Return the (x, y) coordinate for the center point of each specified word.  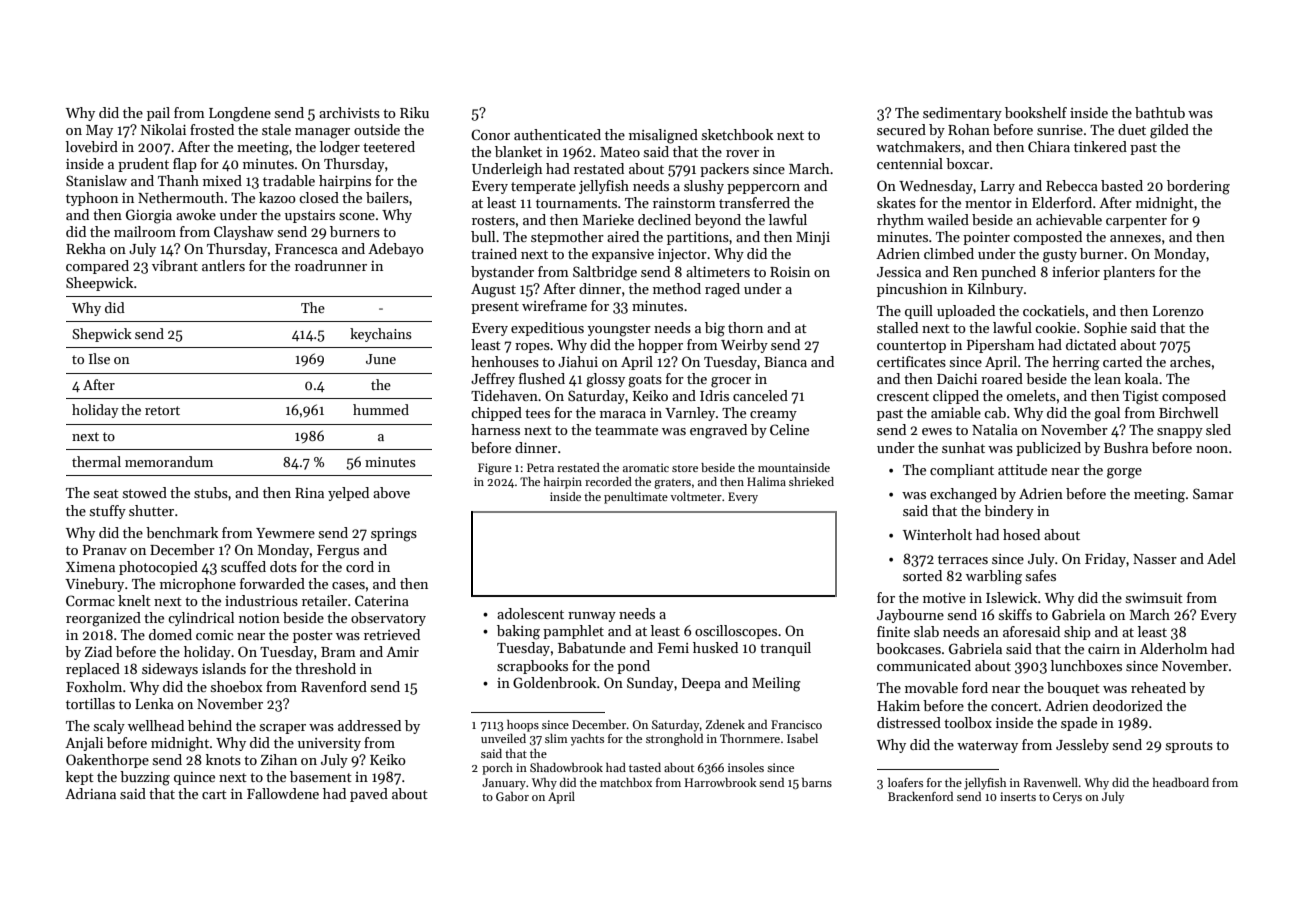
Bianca (785, 362)
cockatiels (1054, 310)
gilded (1169, 131)
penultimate (636, 498)
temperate (543, 188)
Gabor (512, 796)
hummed (381, 409)
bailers (387, 197)
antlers (223, 265)
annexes (1135, 238)
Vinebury (94, 585)
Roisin (790, 272)
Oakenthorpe (107, 761)
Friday (1105, 560)
